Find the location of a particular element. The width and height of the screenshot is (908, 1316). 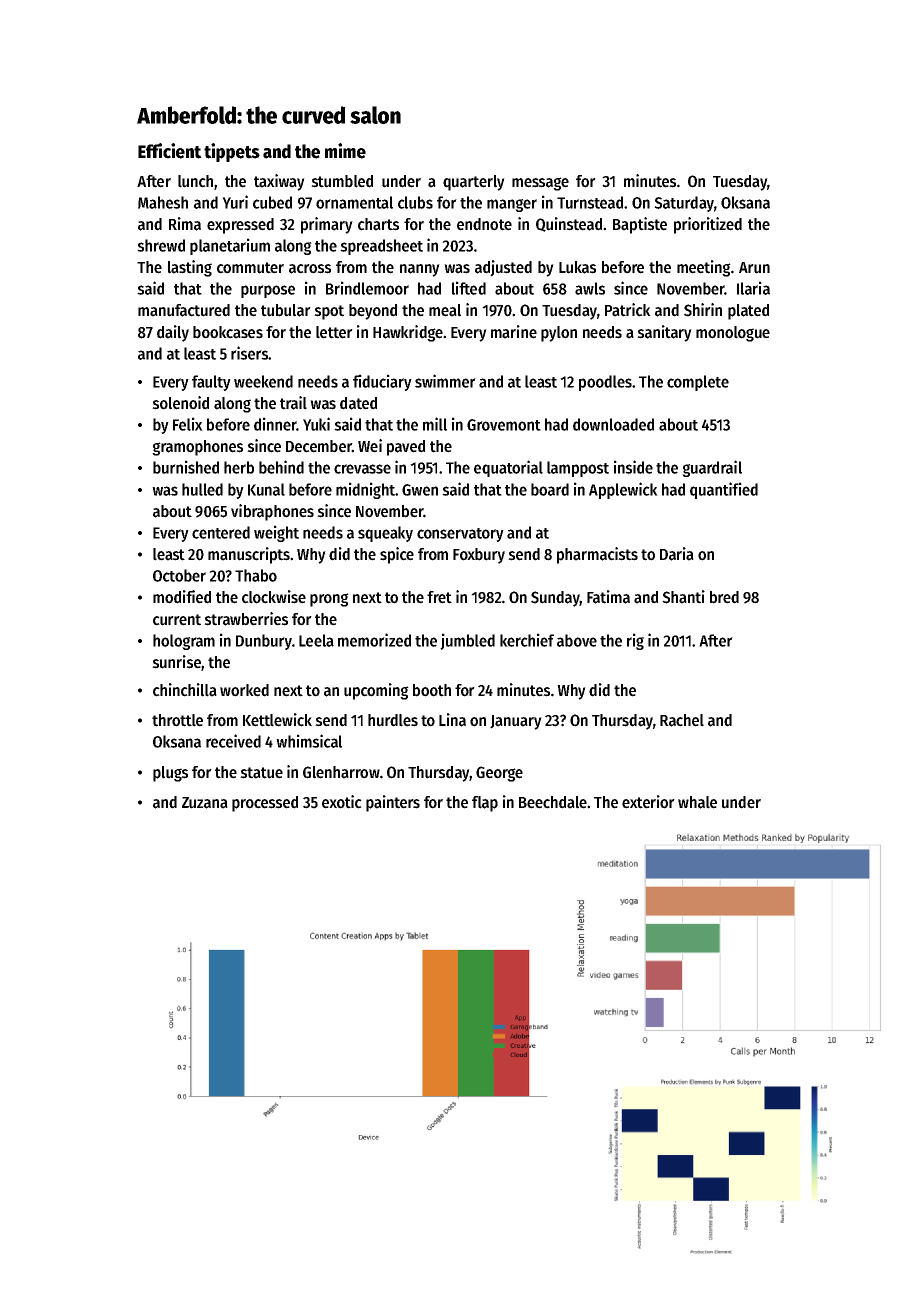

Daria is located at coordinates (677, 554).
